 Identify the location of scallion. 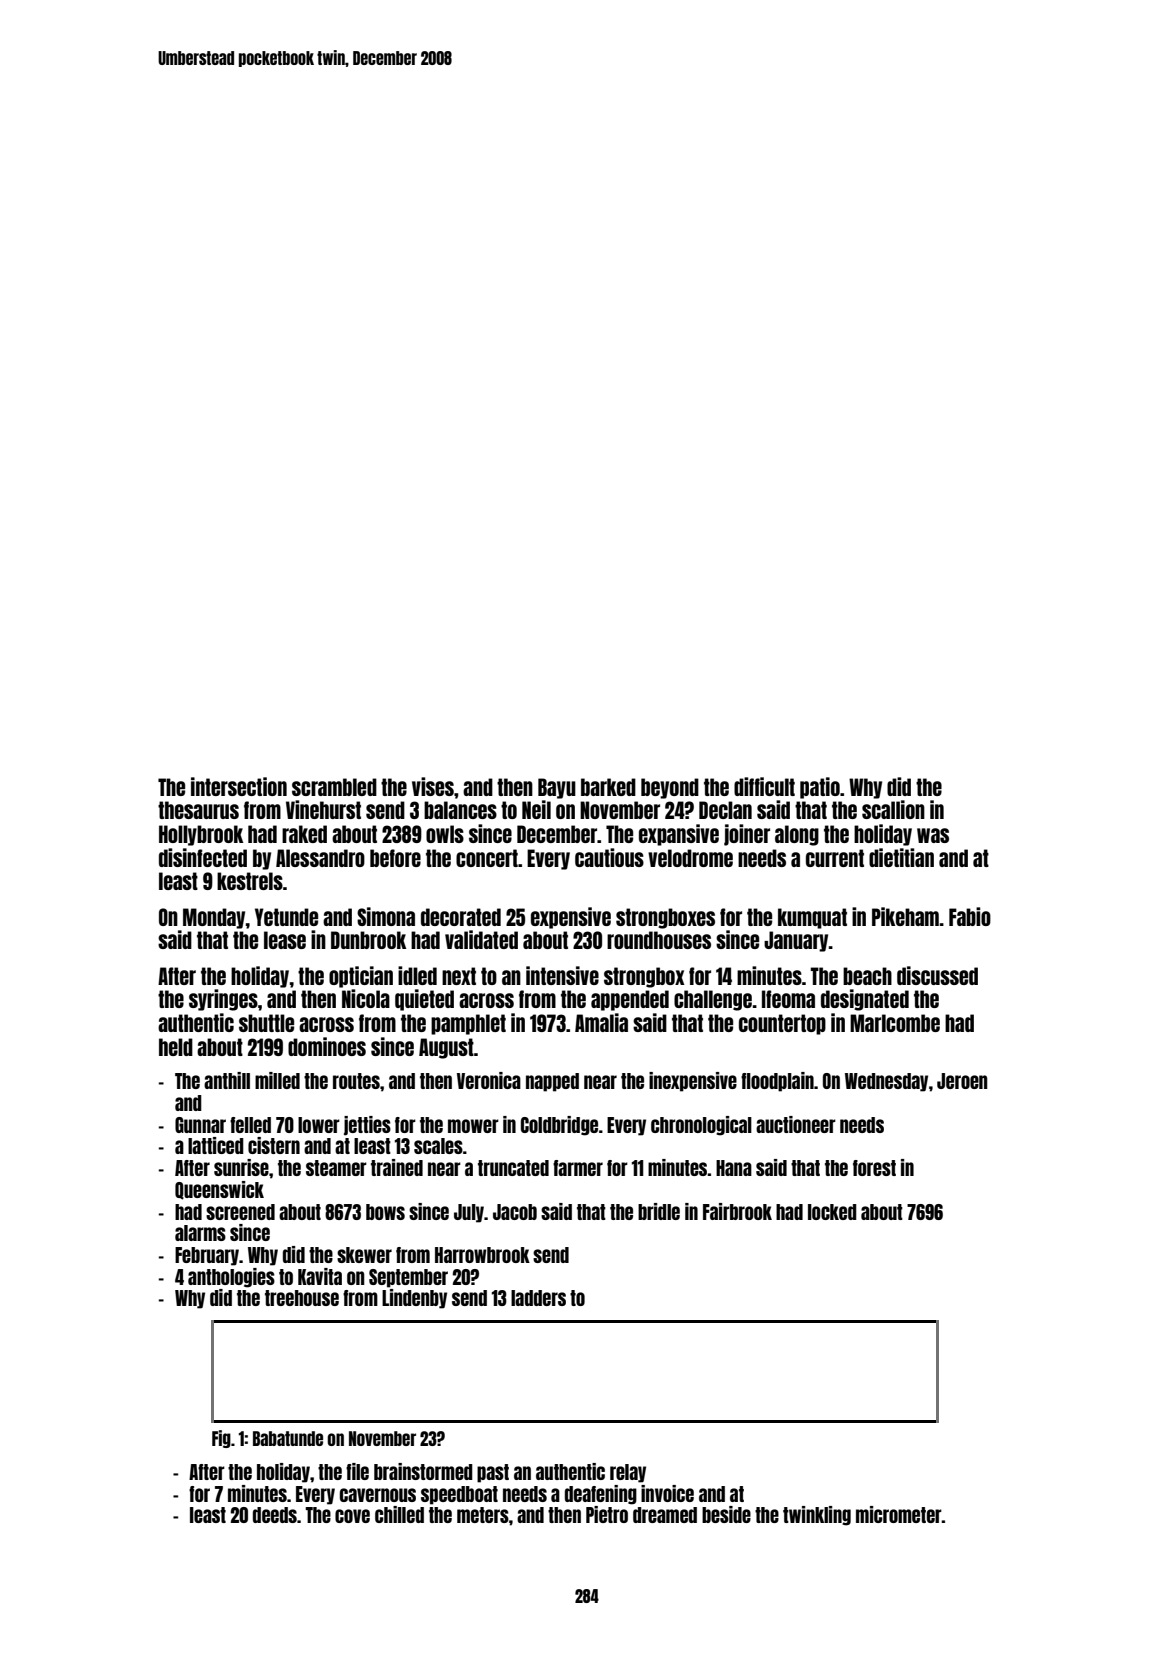
(893, 809).
